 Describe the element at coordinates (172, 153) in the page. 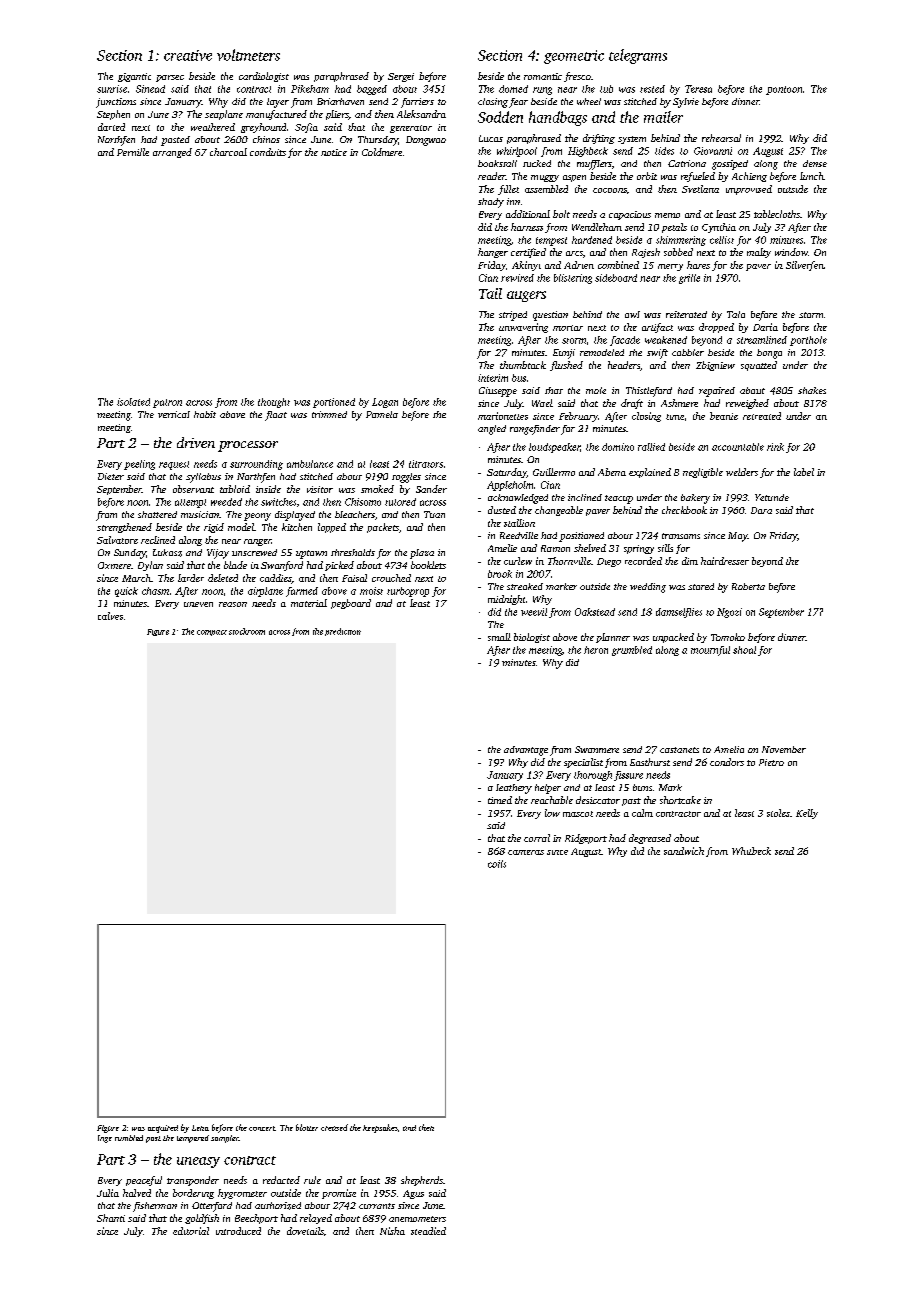

I see `arranged` at that location.
